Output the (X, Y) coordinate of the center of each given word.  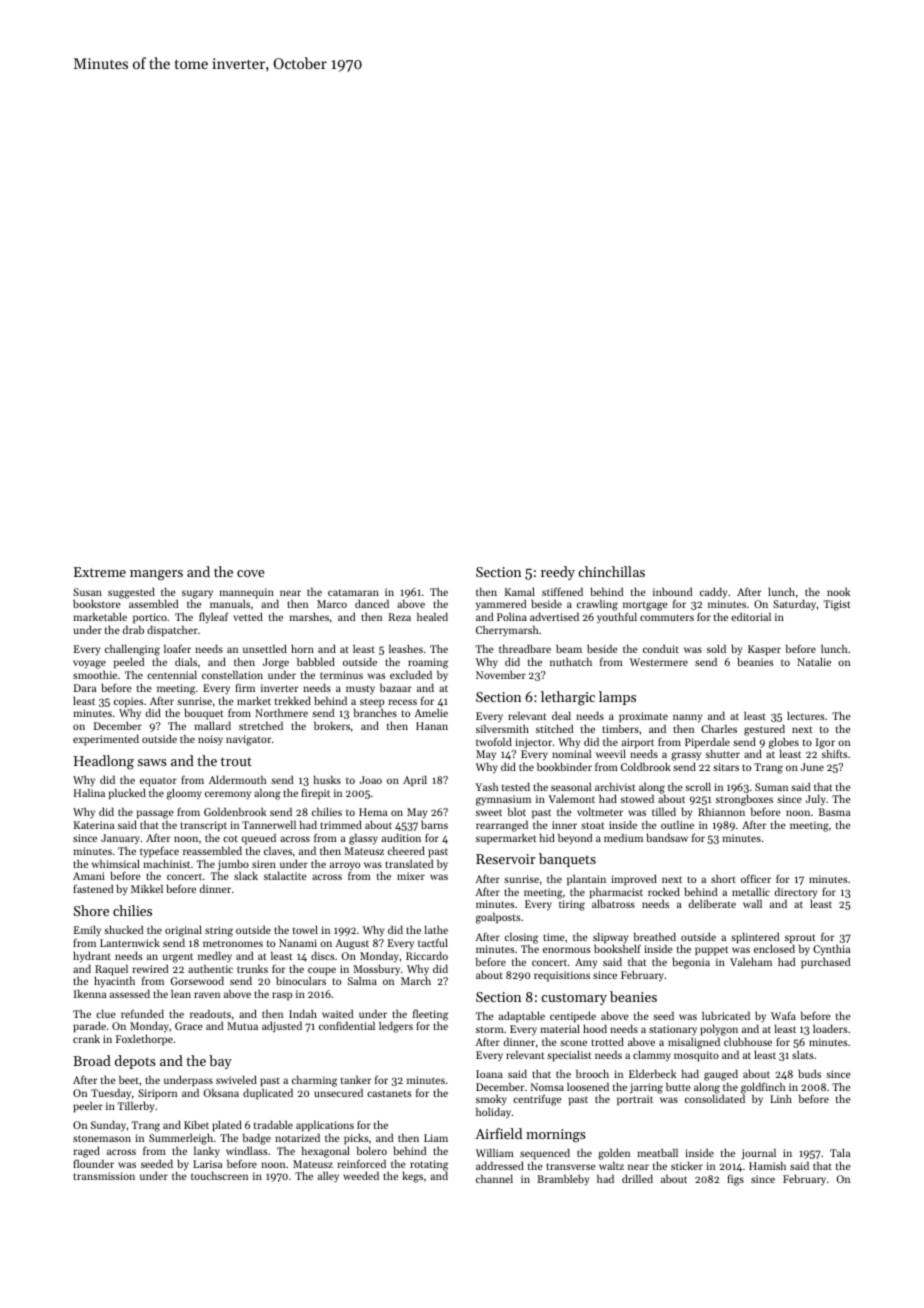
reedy (558, 573)
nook (838, 592)
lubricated (726, 1015)
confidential (347, 1025)
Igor (825, 744)
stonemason (102, 1138)
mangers (156, 575)
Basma (834, 812)
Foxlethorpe (144, 1040)
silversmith (502, 728)
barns (434, 825)
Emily (87, 931)
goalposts (498, 918)
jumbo (233, 866)
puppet (712, 951)
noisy (210, 740)
